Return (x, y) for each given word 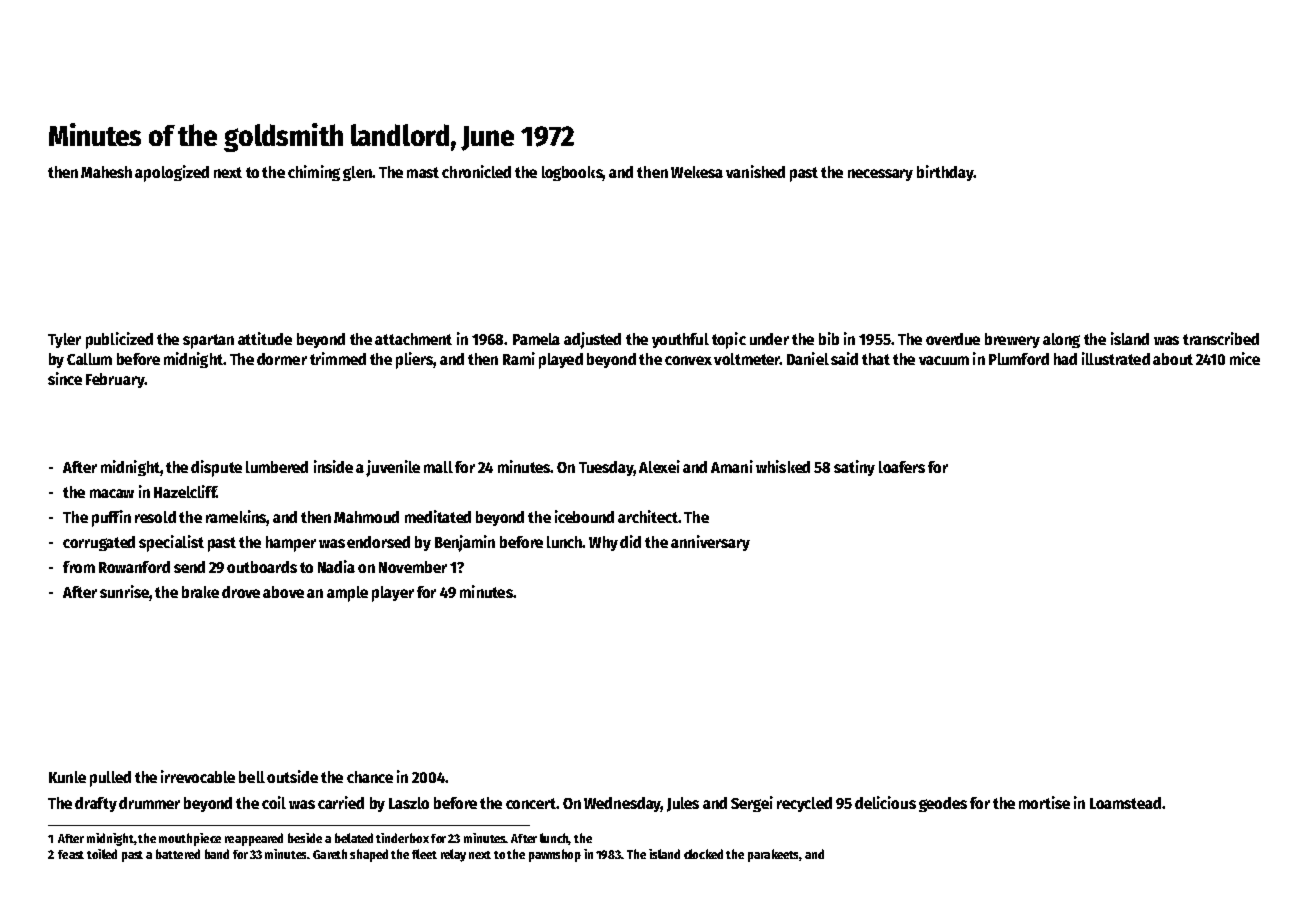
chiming (314, 173)
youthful (680, 340)
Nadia (336, 566)
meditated (438, 516)
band (217, 854)
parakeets (774, 855)
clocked (703, 854)
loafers (902, 467)
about (1173, 359)
